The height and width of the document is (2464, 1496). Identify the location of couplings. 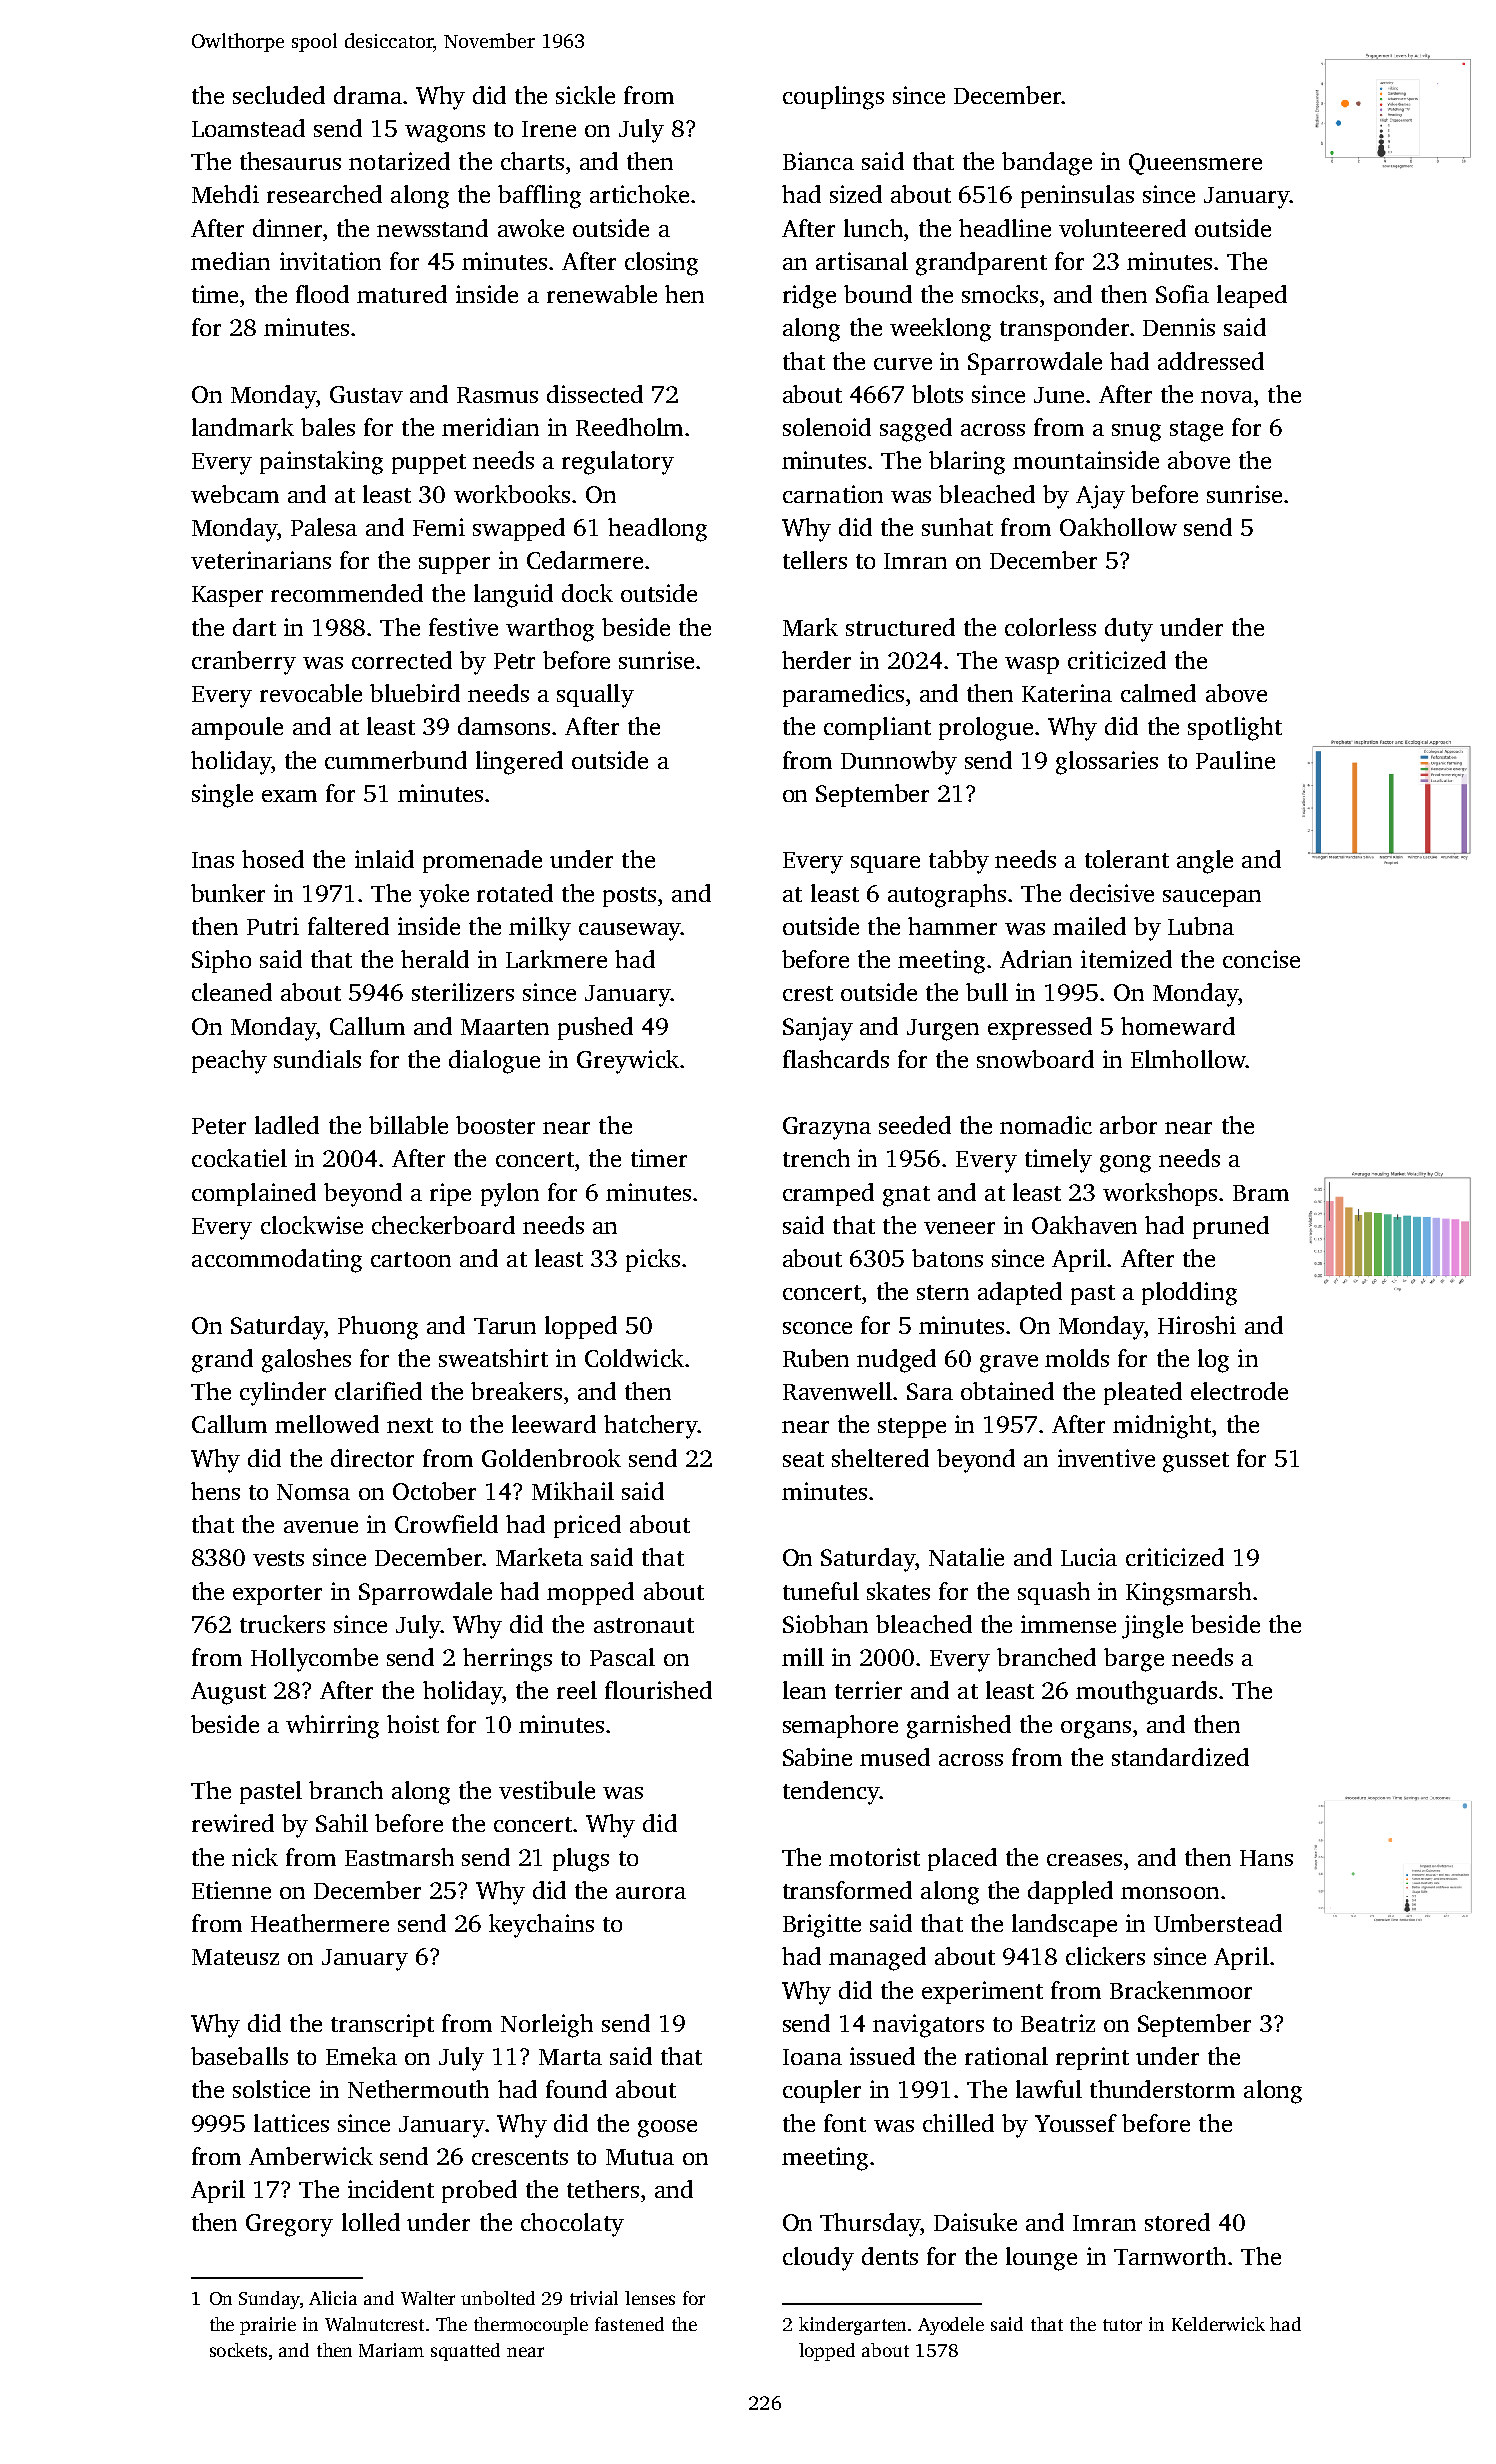
(833, 98).
